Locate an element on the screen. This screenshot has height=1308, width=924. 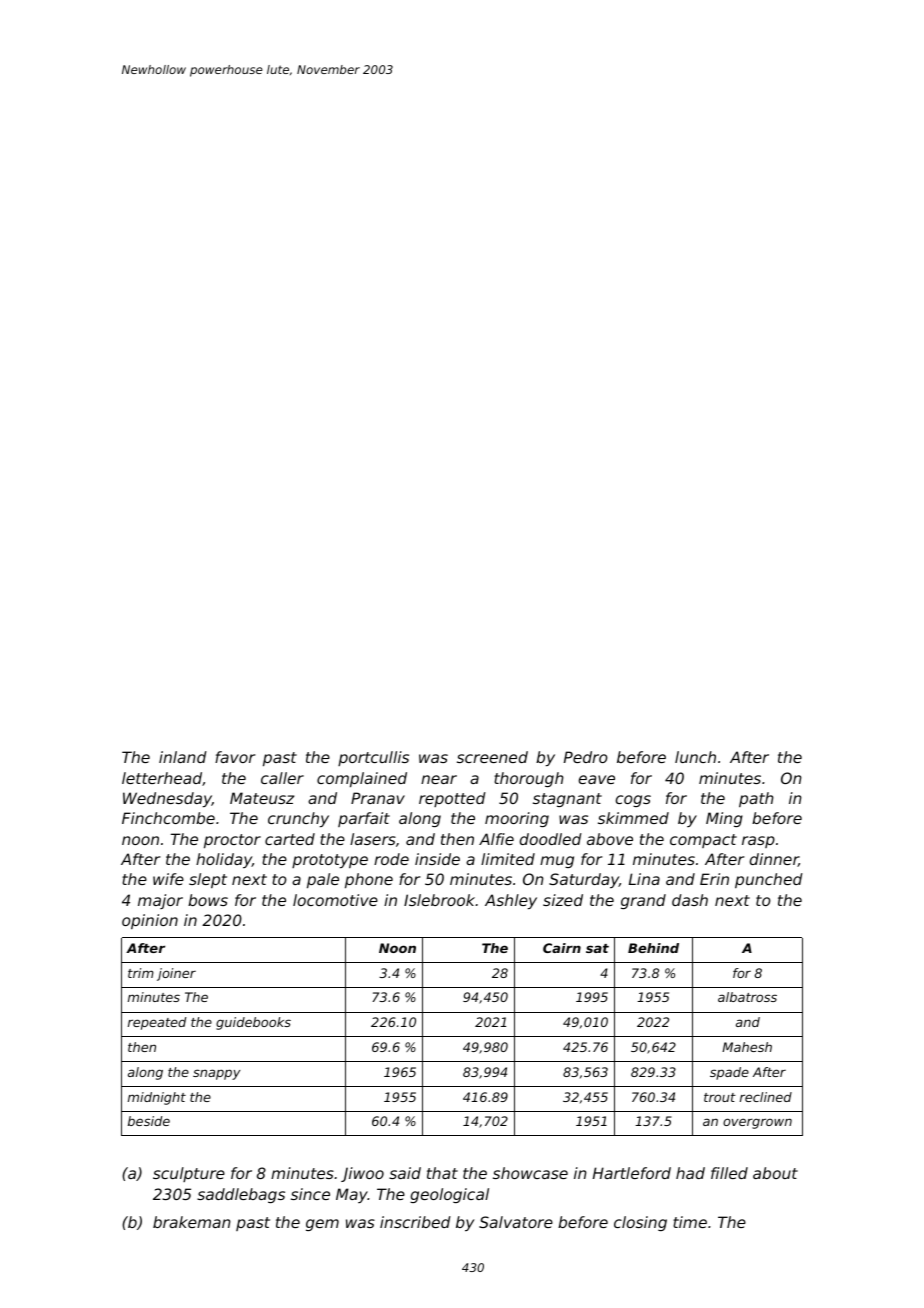
had is located at coordinates (690, 1173).
